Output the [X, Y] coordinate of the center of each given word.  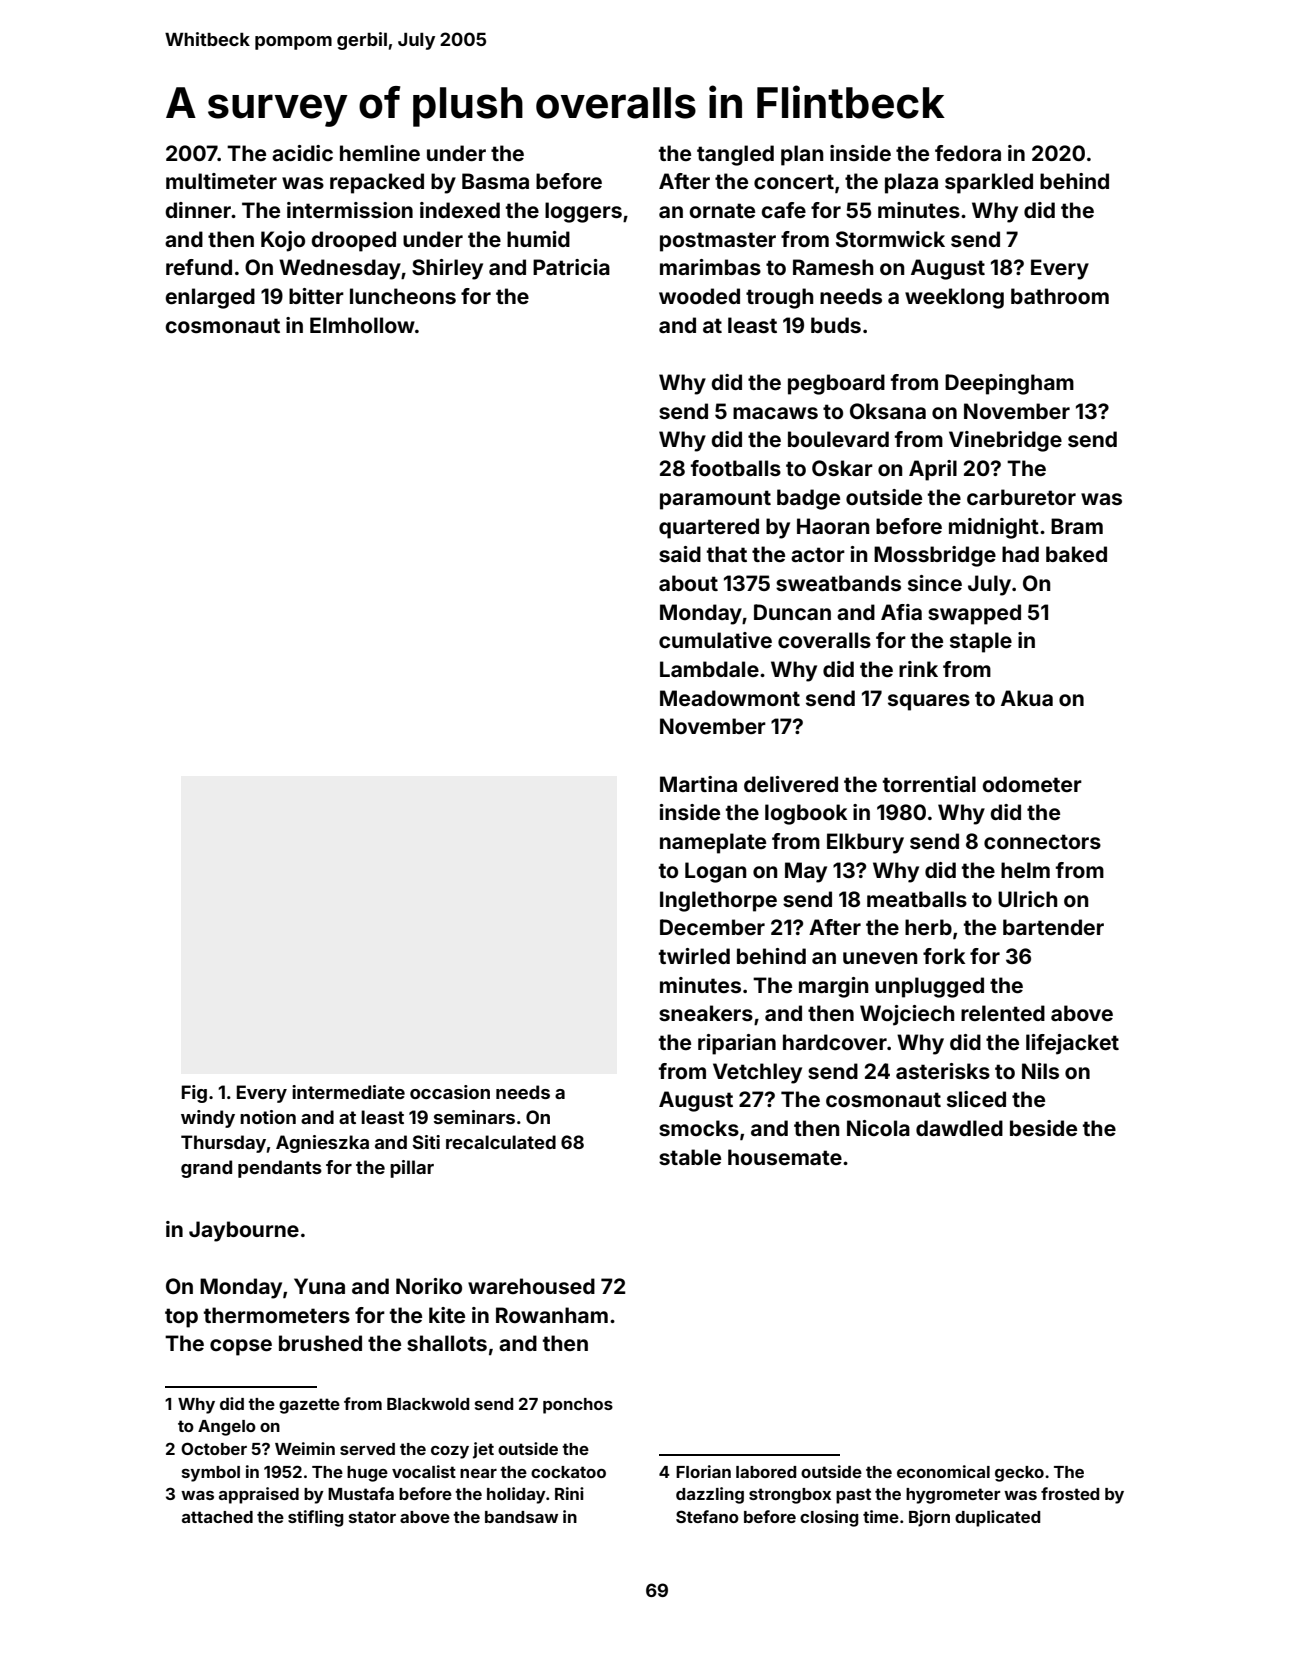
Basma [495, 181]
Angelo [227, 1428]
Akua [1027, 698]
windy [208, 1119]
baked [1076, 554]
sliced [976, 1099]
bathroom [1060, 296]
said [680, 554]
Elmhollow [362, 325]
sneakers [706, 1013]
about [688, 583]
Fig [194, 1094]
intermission [350, 210]
